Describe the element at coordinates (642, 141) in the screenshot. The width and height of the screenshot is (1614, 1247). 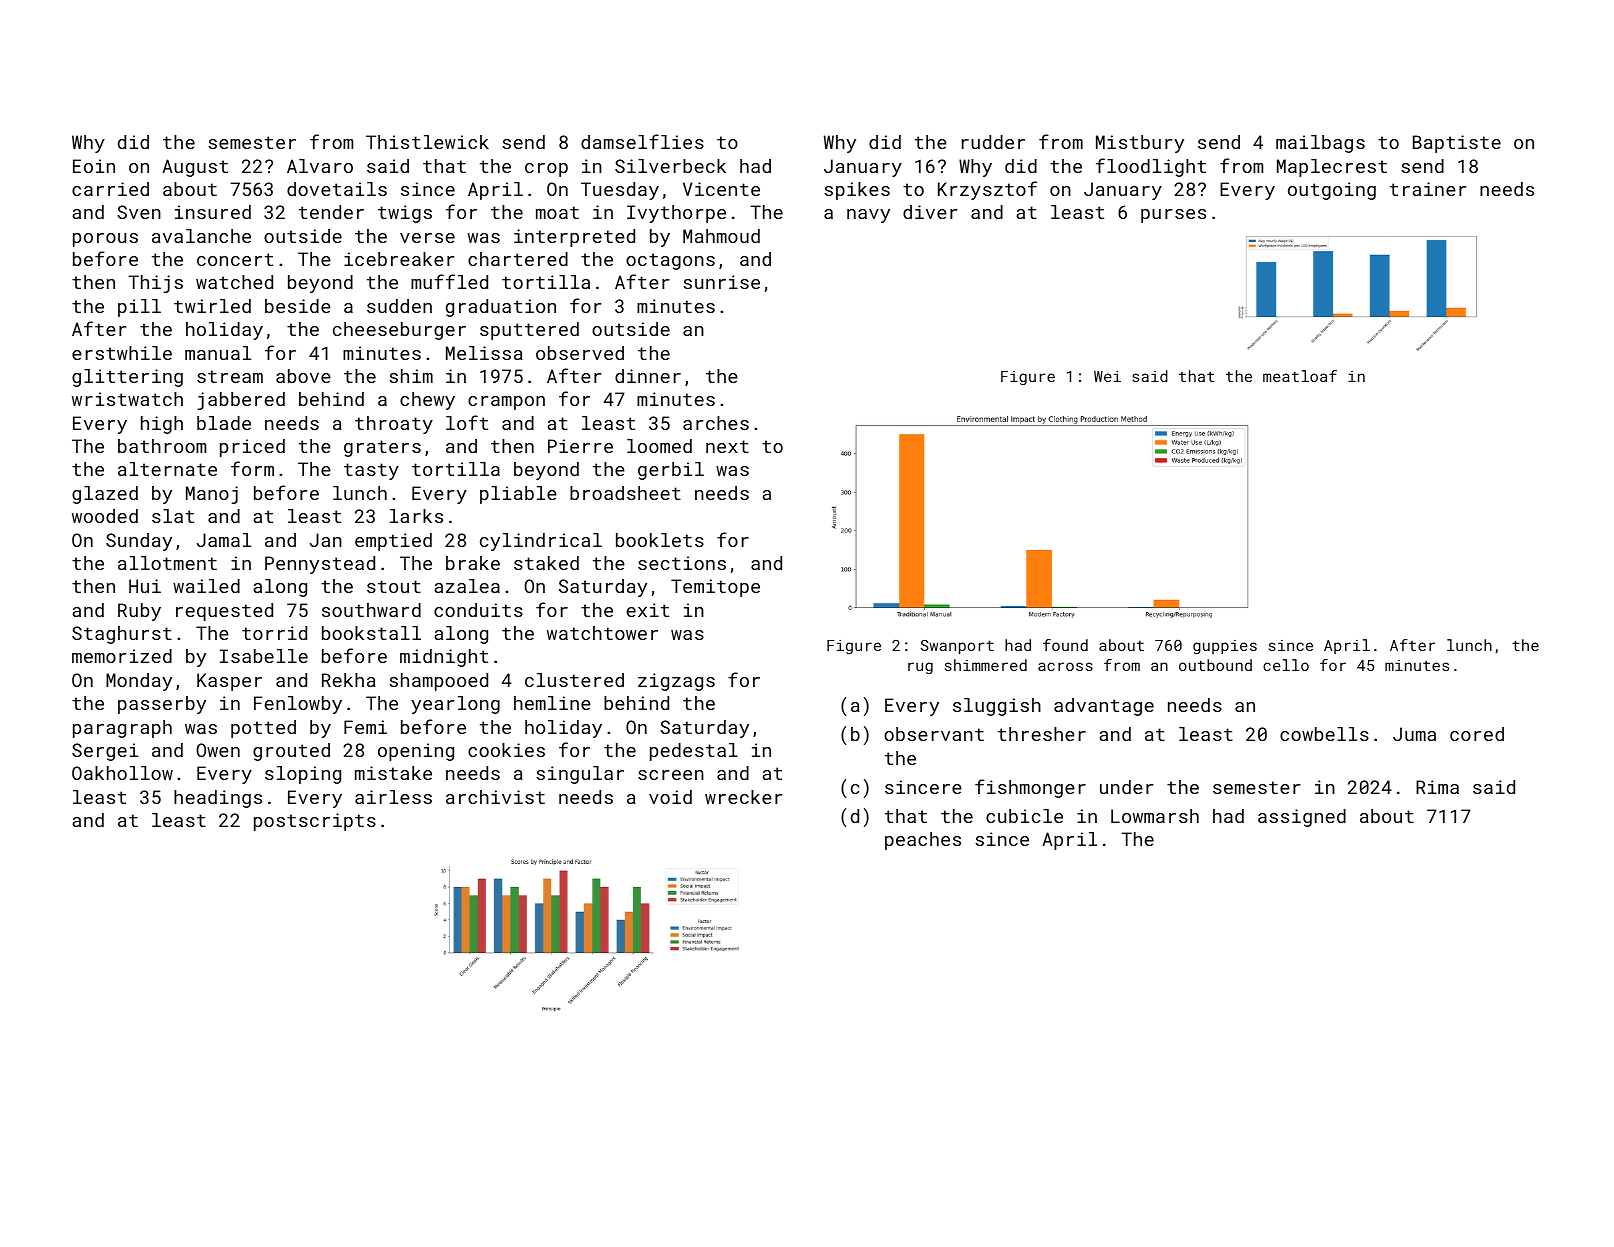
I see `damselflies` at that location.
